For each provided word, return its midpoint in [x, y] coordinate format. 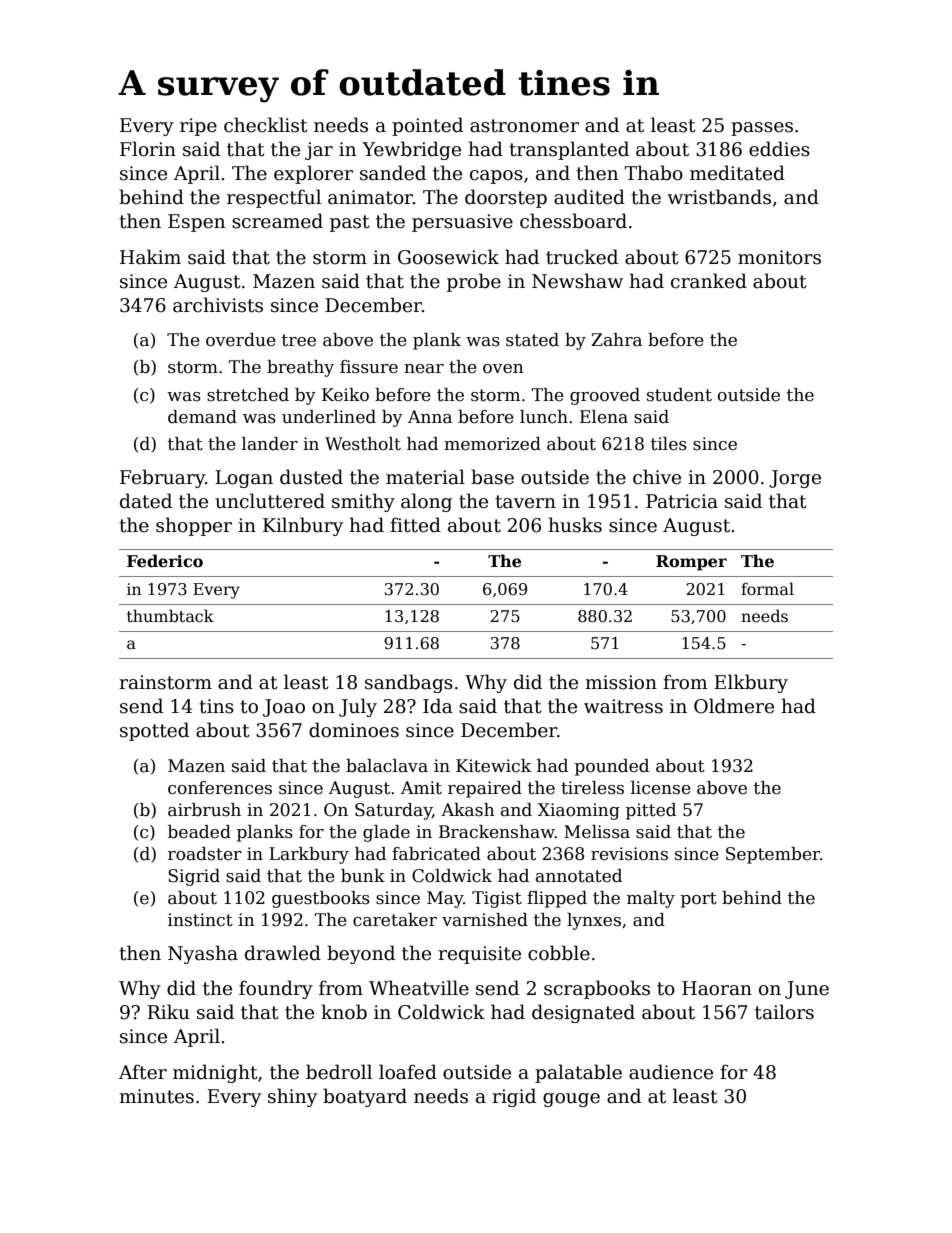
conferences [220, 788]
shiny [292, 1097]
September [773, 855]
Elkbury [751, 683]
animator [370, 197]
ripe [198, 127]
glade [386, 833]
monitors [779, 257]
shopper [194, 526]
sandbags [409, 683]
